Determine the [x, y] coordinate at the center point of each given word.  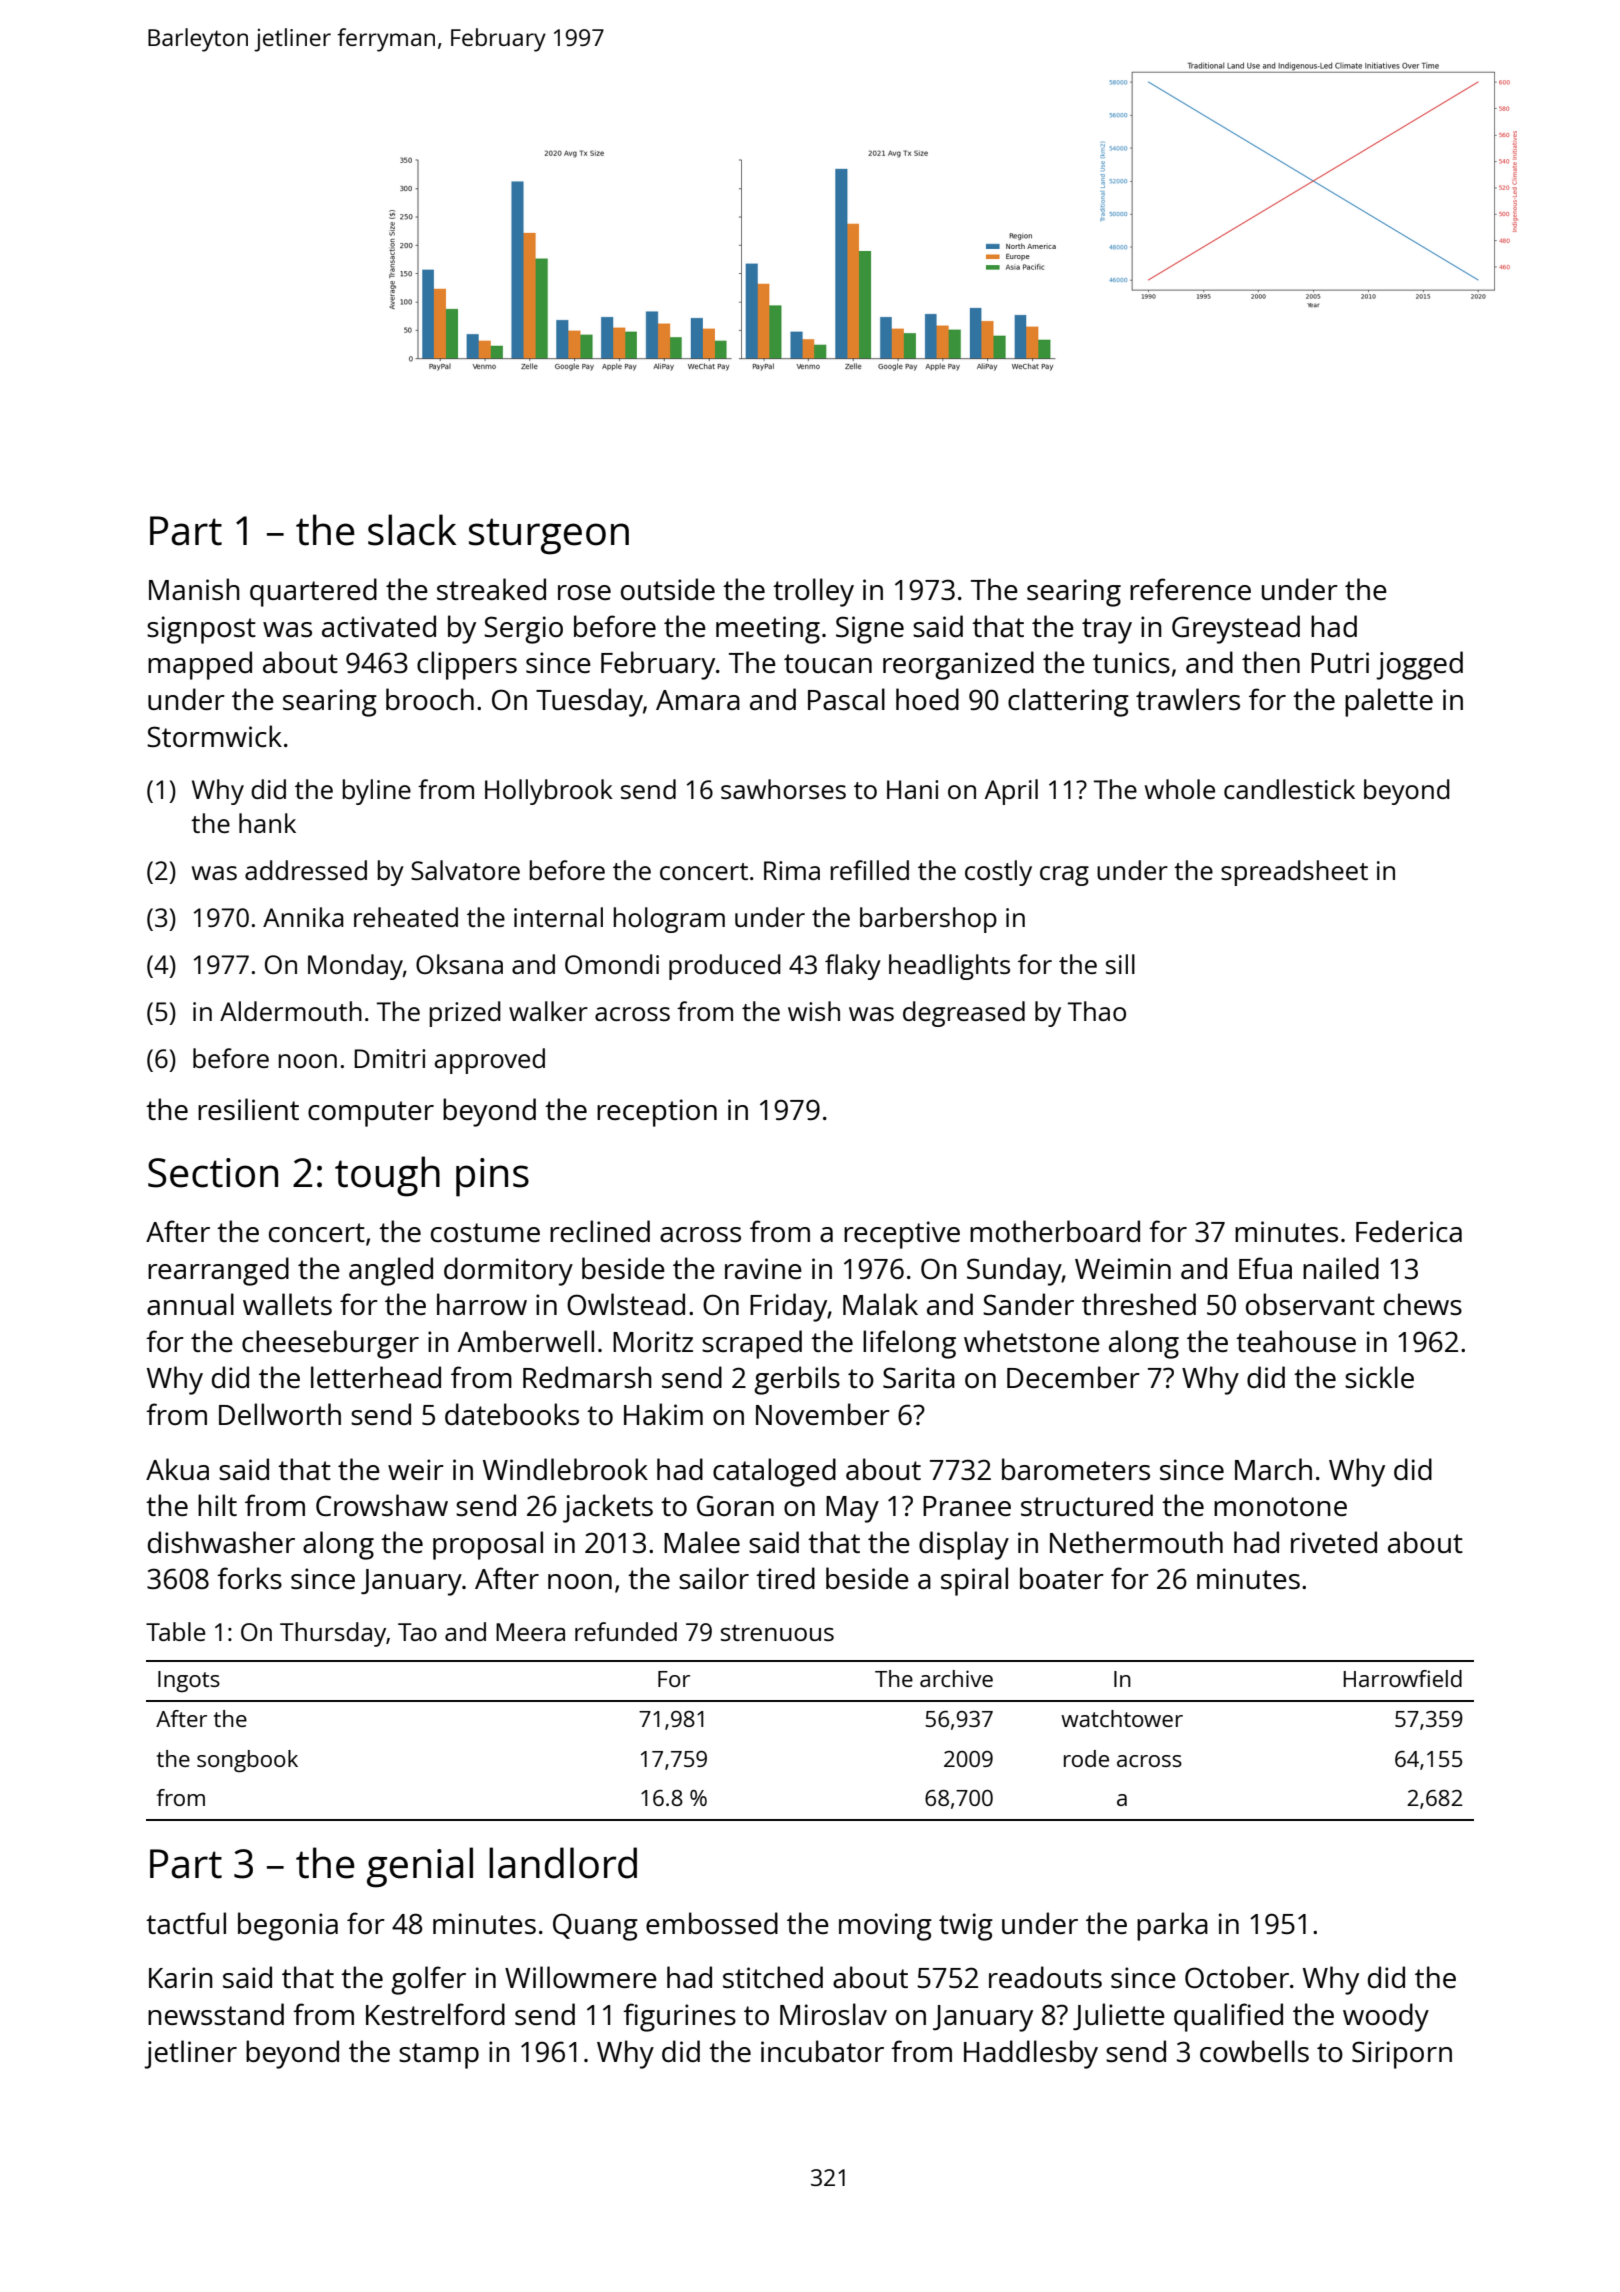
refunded [626, 1631]
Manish [194, 589]
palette [1389, 702]
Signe [870, 630]
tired [785, 1578]
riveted [1334, 1542]
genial [420, 1867]
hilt [217, 1505]
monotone [1280, 1506]
